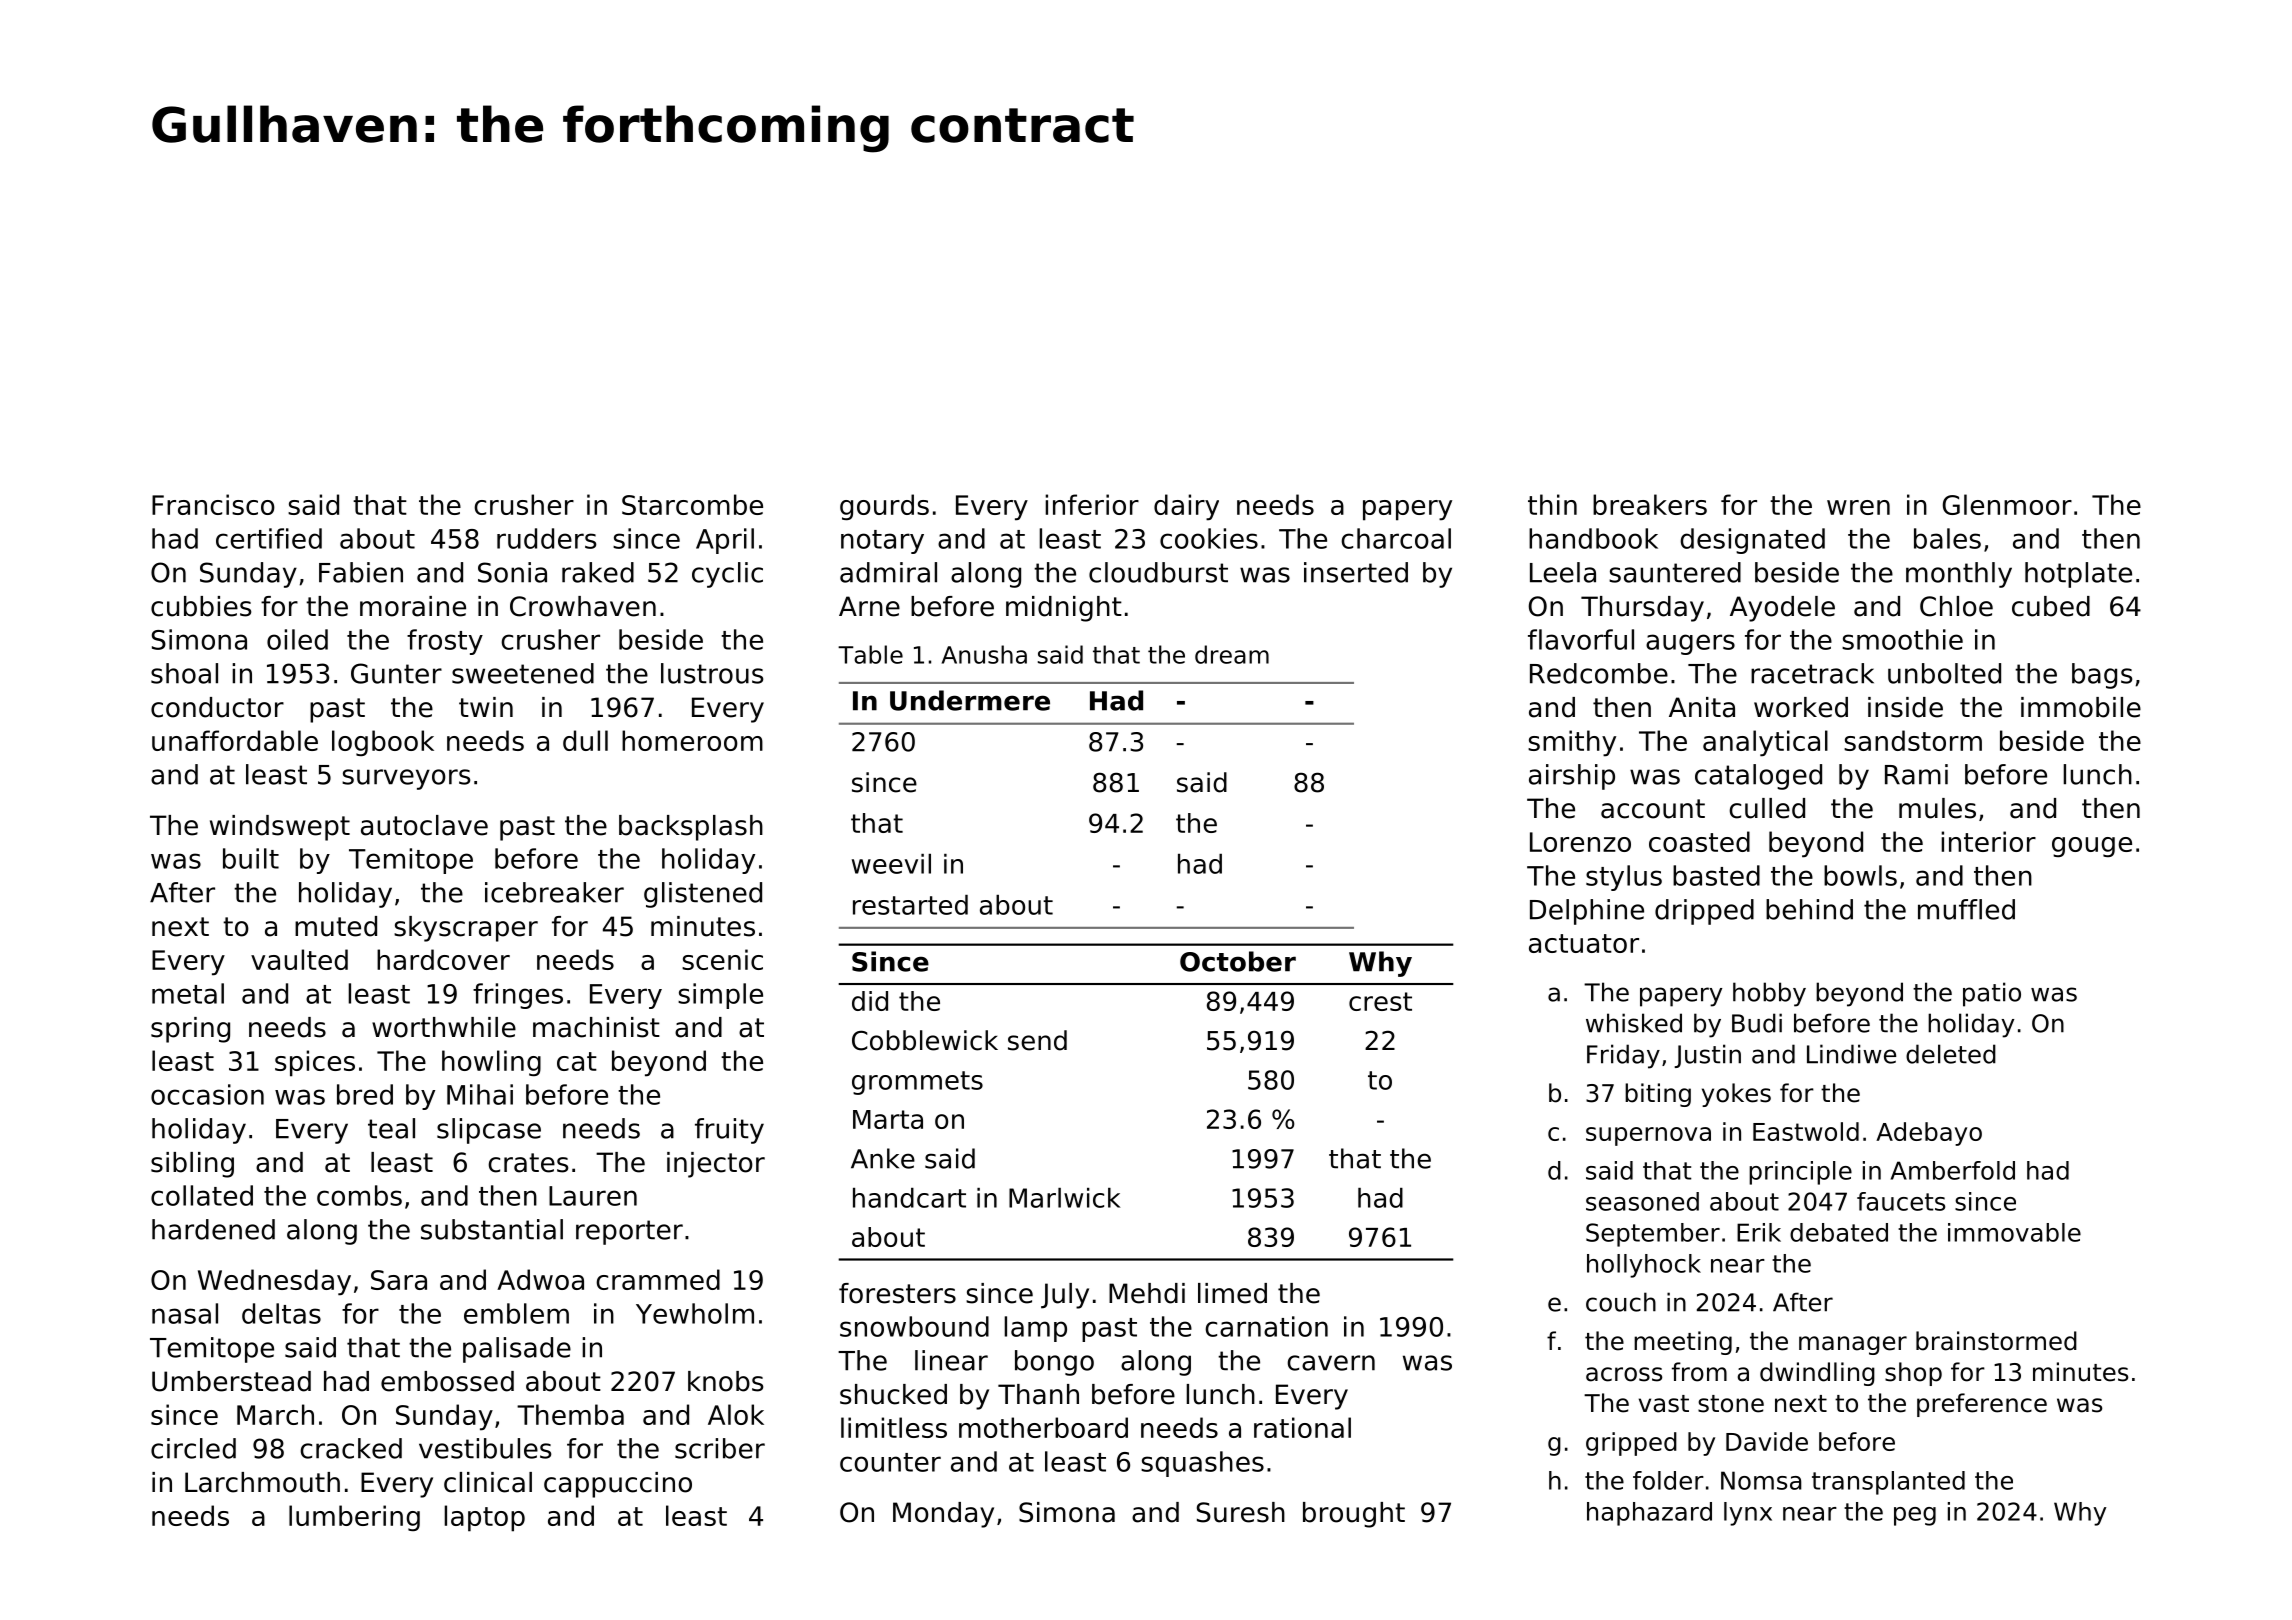 This screenshot has height=1620, width=2292. What do you see at coordinates (235, 740) in the screenshot?
I see `unaffordable` at bounding box center [235, 740].
